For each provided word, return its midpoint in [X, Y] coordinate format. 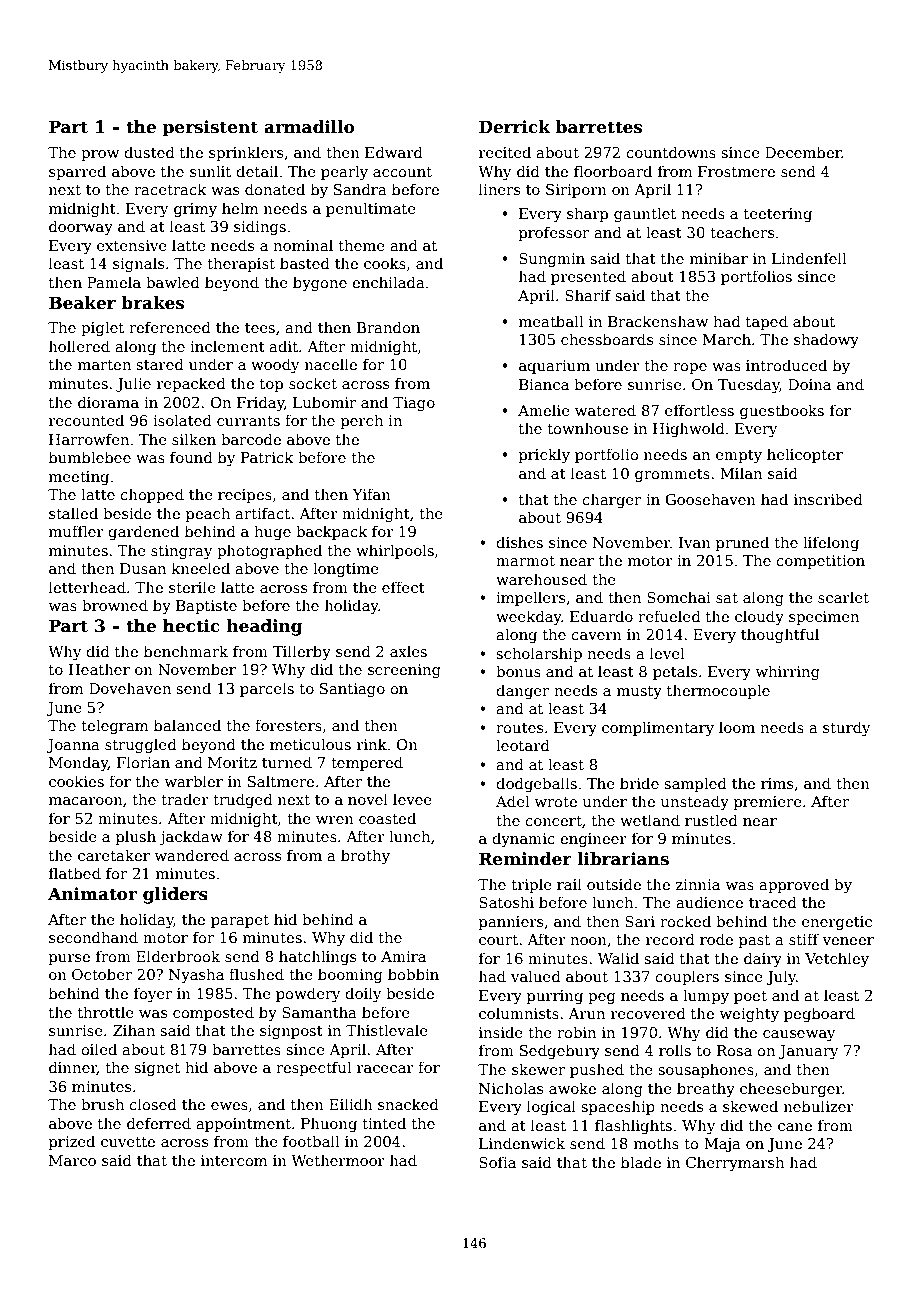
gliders [175, 895]
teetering [778, 215]
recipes [245, 496]
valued [536, 976]
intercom [234, 1160]
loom [737, 727]
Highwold [689, 429]
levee [412, 799]
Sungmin [552, 260]
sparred [77, 172]
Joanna [73, 746]
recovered [648, 1013]
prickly [544, 455]
